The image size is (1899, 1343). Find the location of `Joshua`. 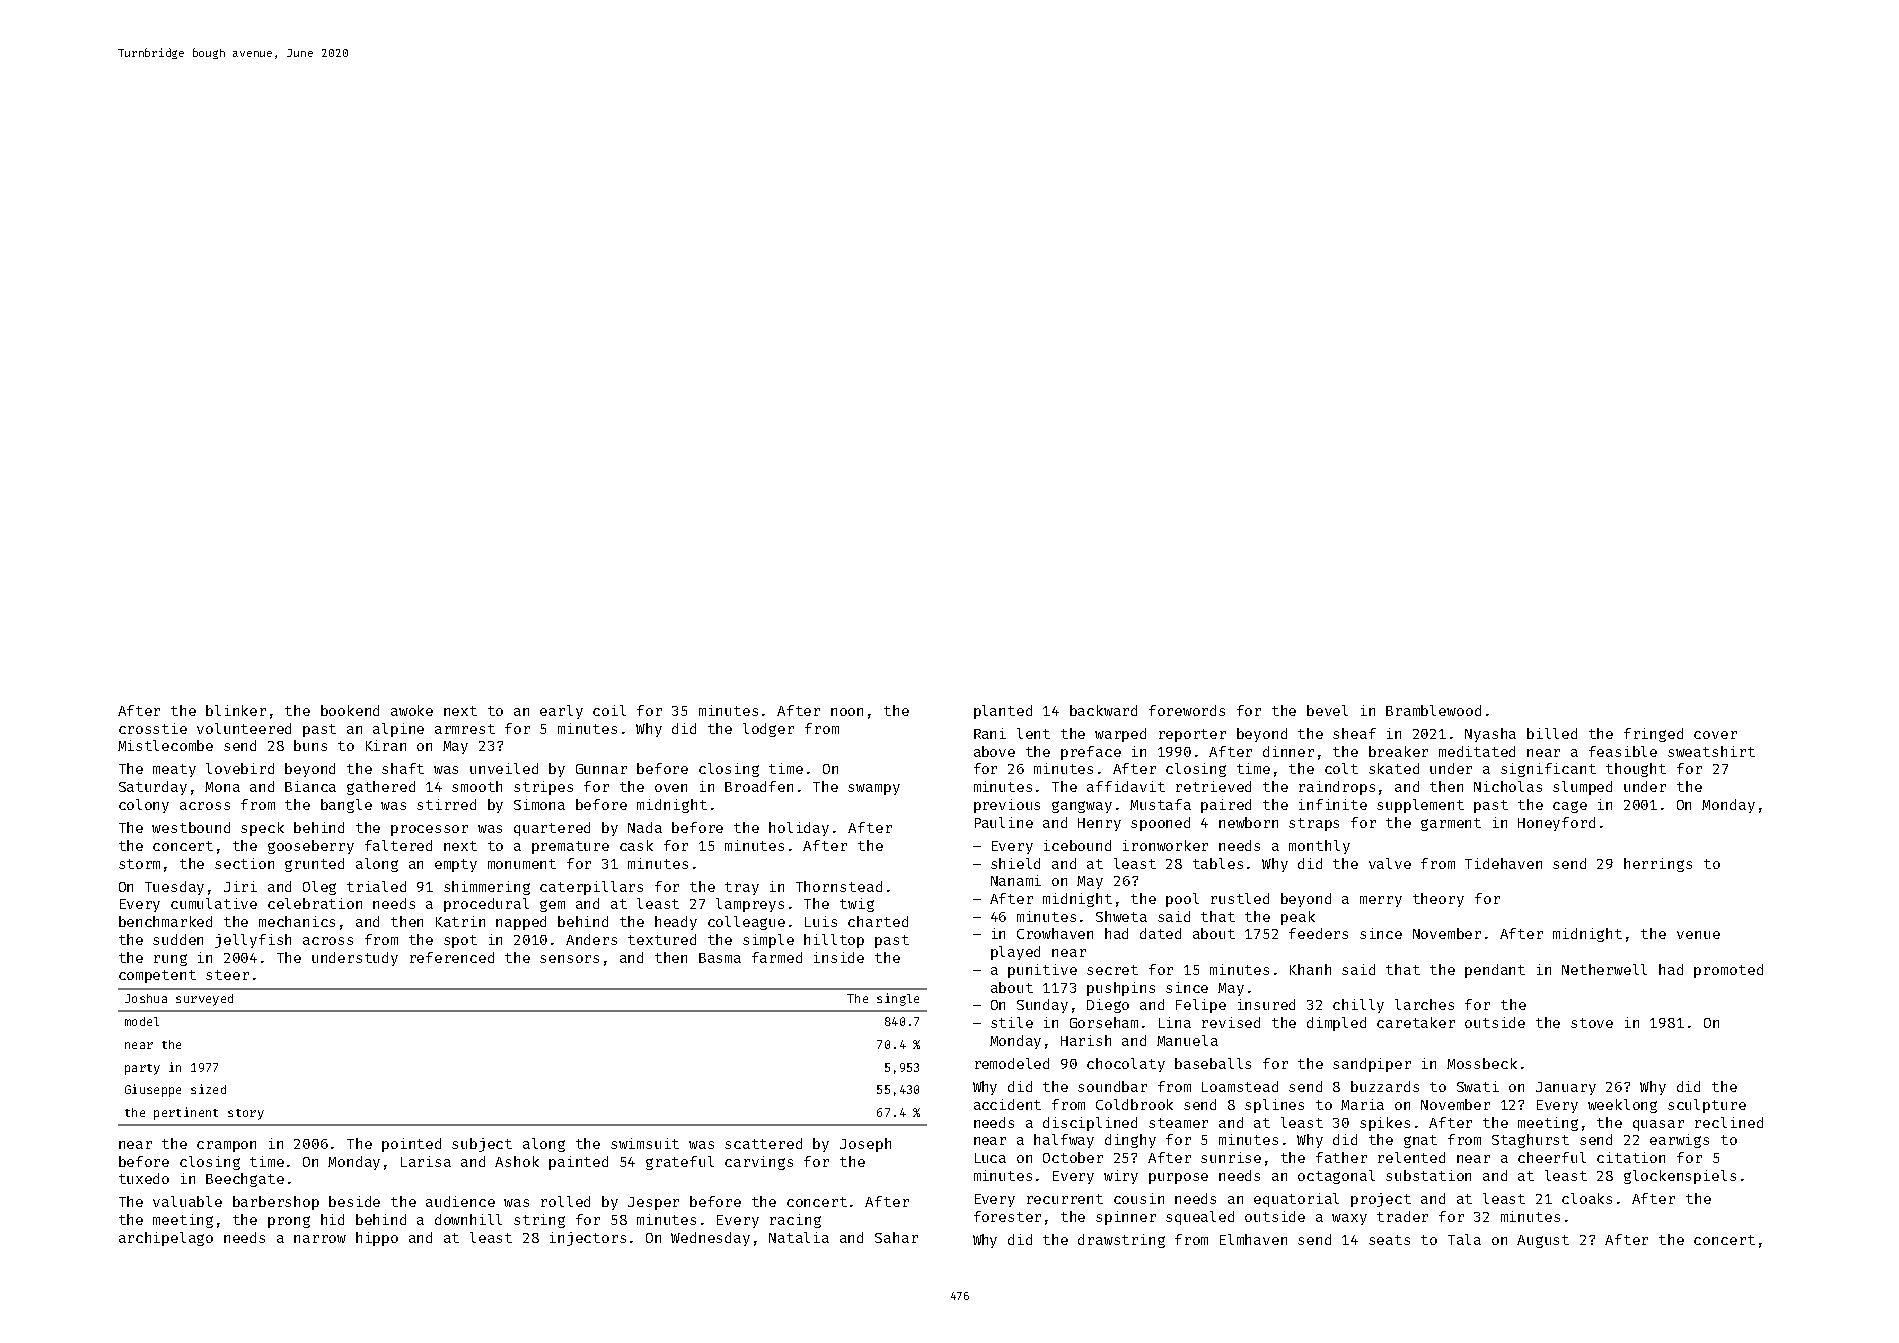

Joshua is located at coordinates (146, 998).
